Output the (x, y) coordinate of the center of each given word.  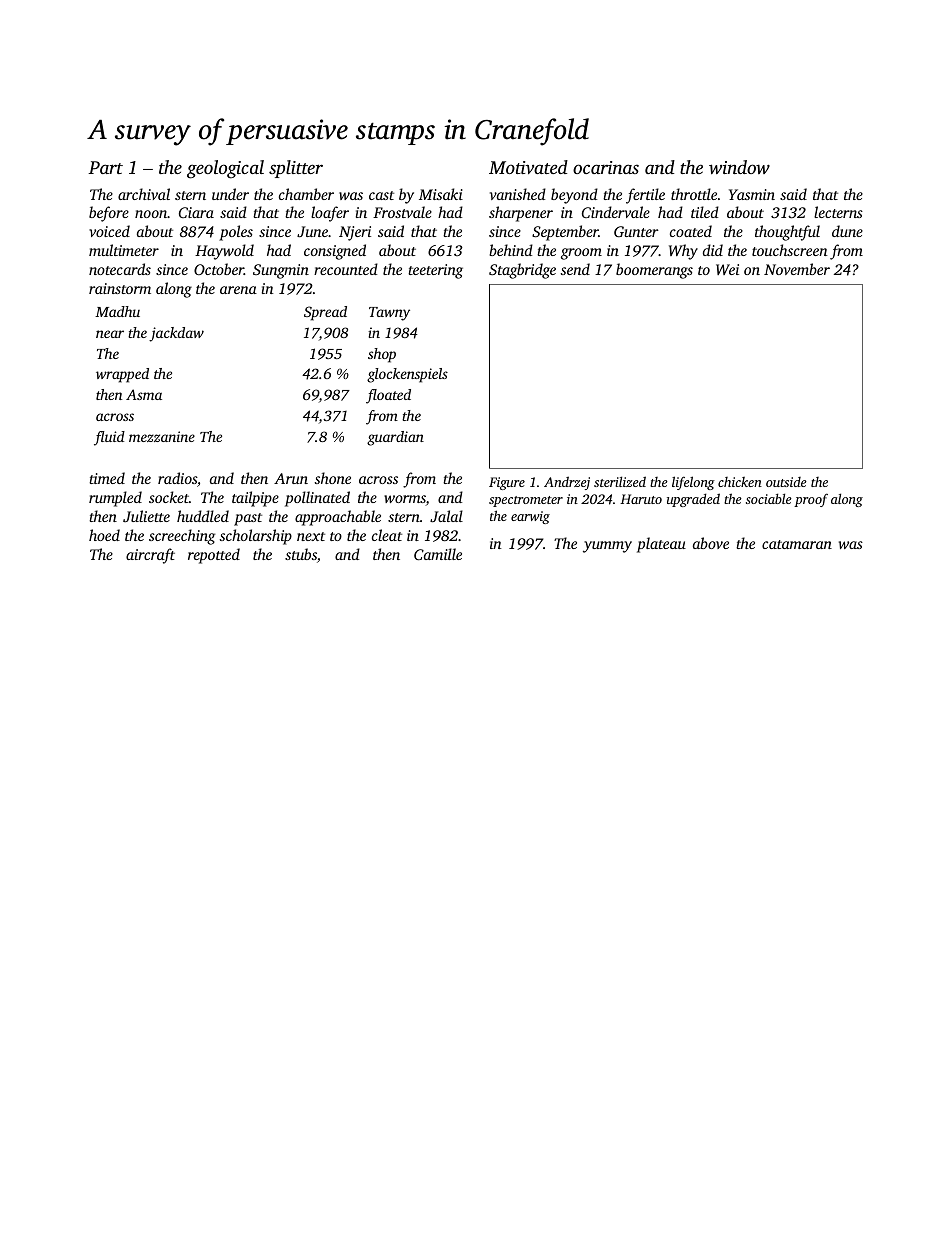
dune (847, 231)
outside (786, 482)
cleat (387, 535)
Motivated (528, 167)
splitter (296, 169)
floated (388, 396)
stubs (301, 554)
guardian (395, 438)
